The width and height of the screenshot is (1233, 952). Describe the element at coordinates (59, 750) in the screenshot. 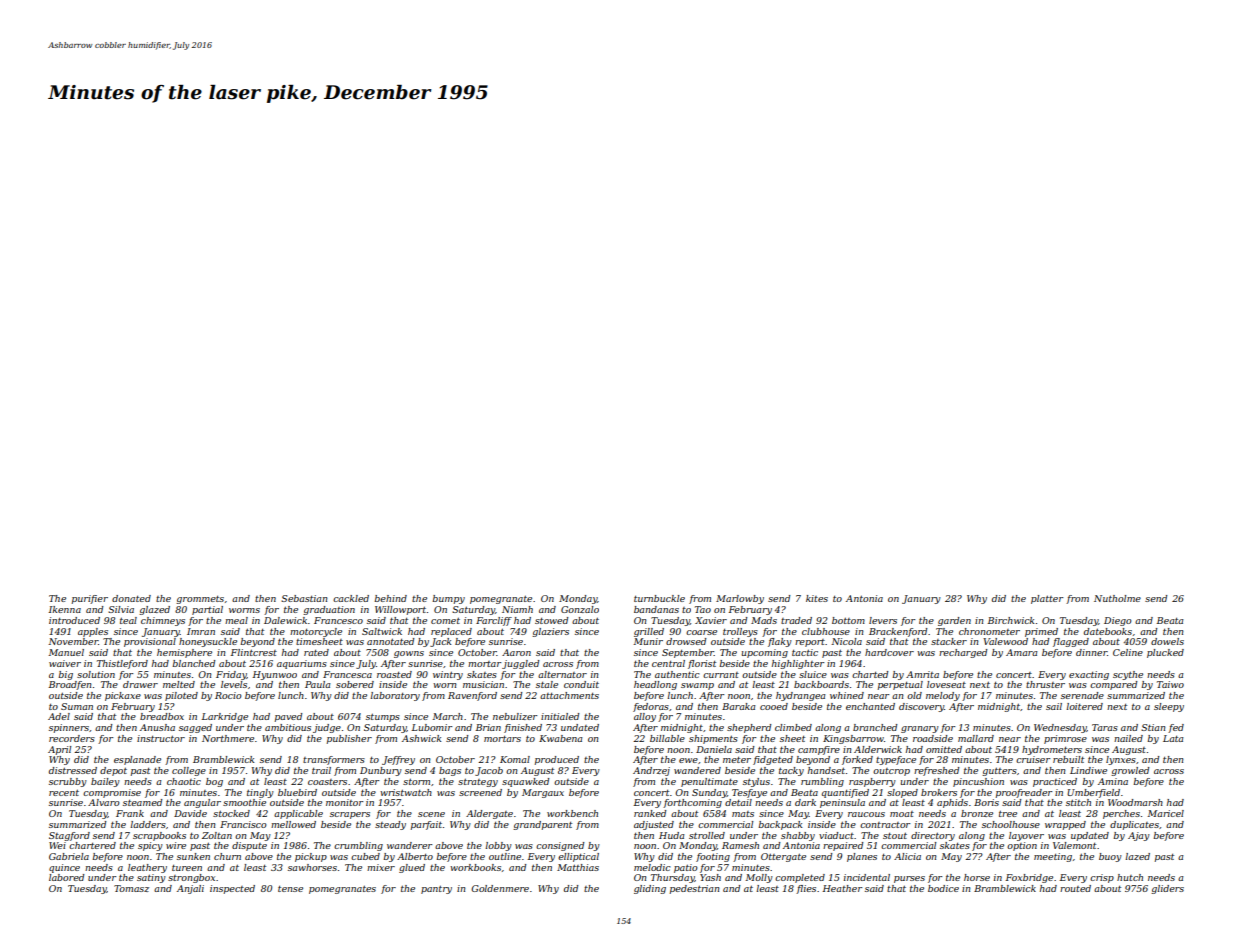

I see `April` at that location.
